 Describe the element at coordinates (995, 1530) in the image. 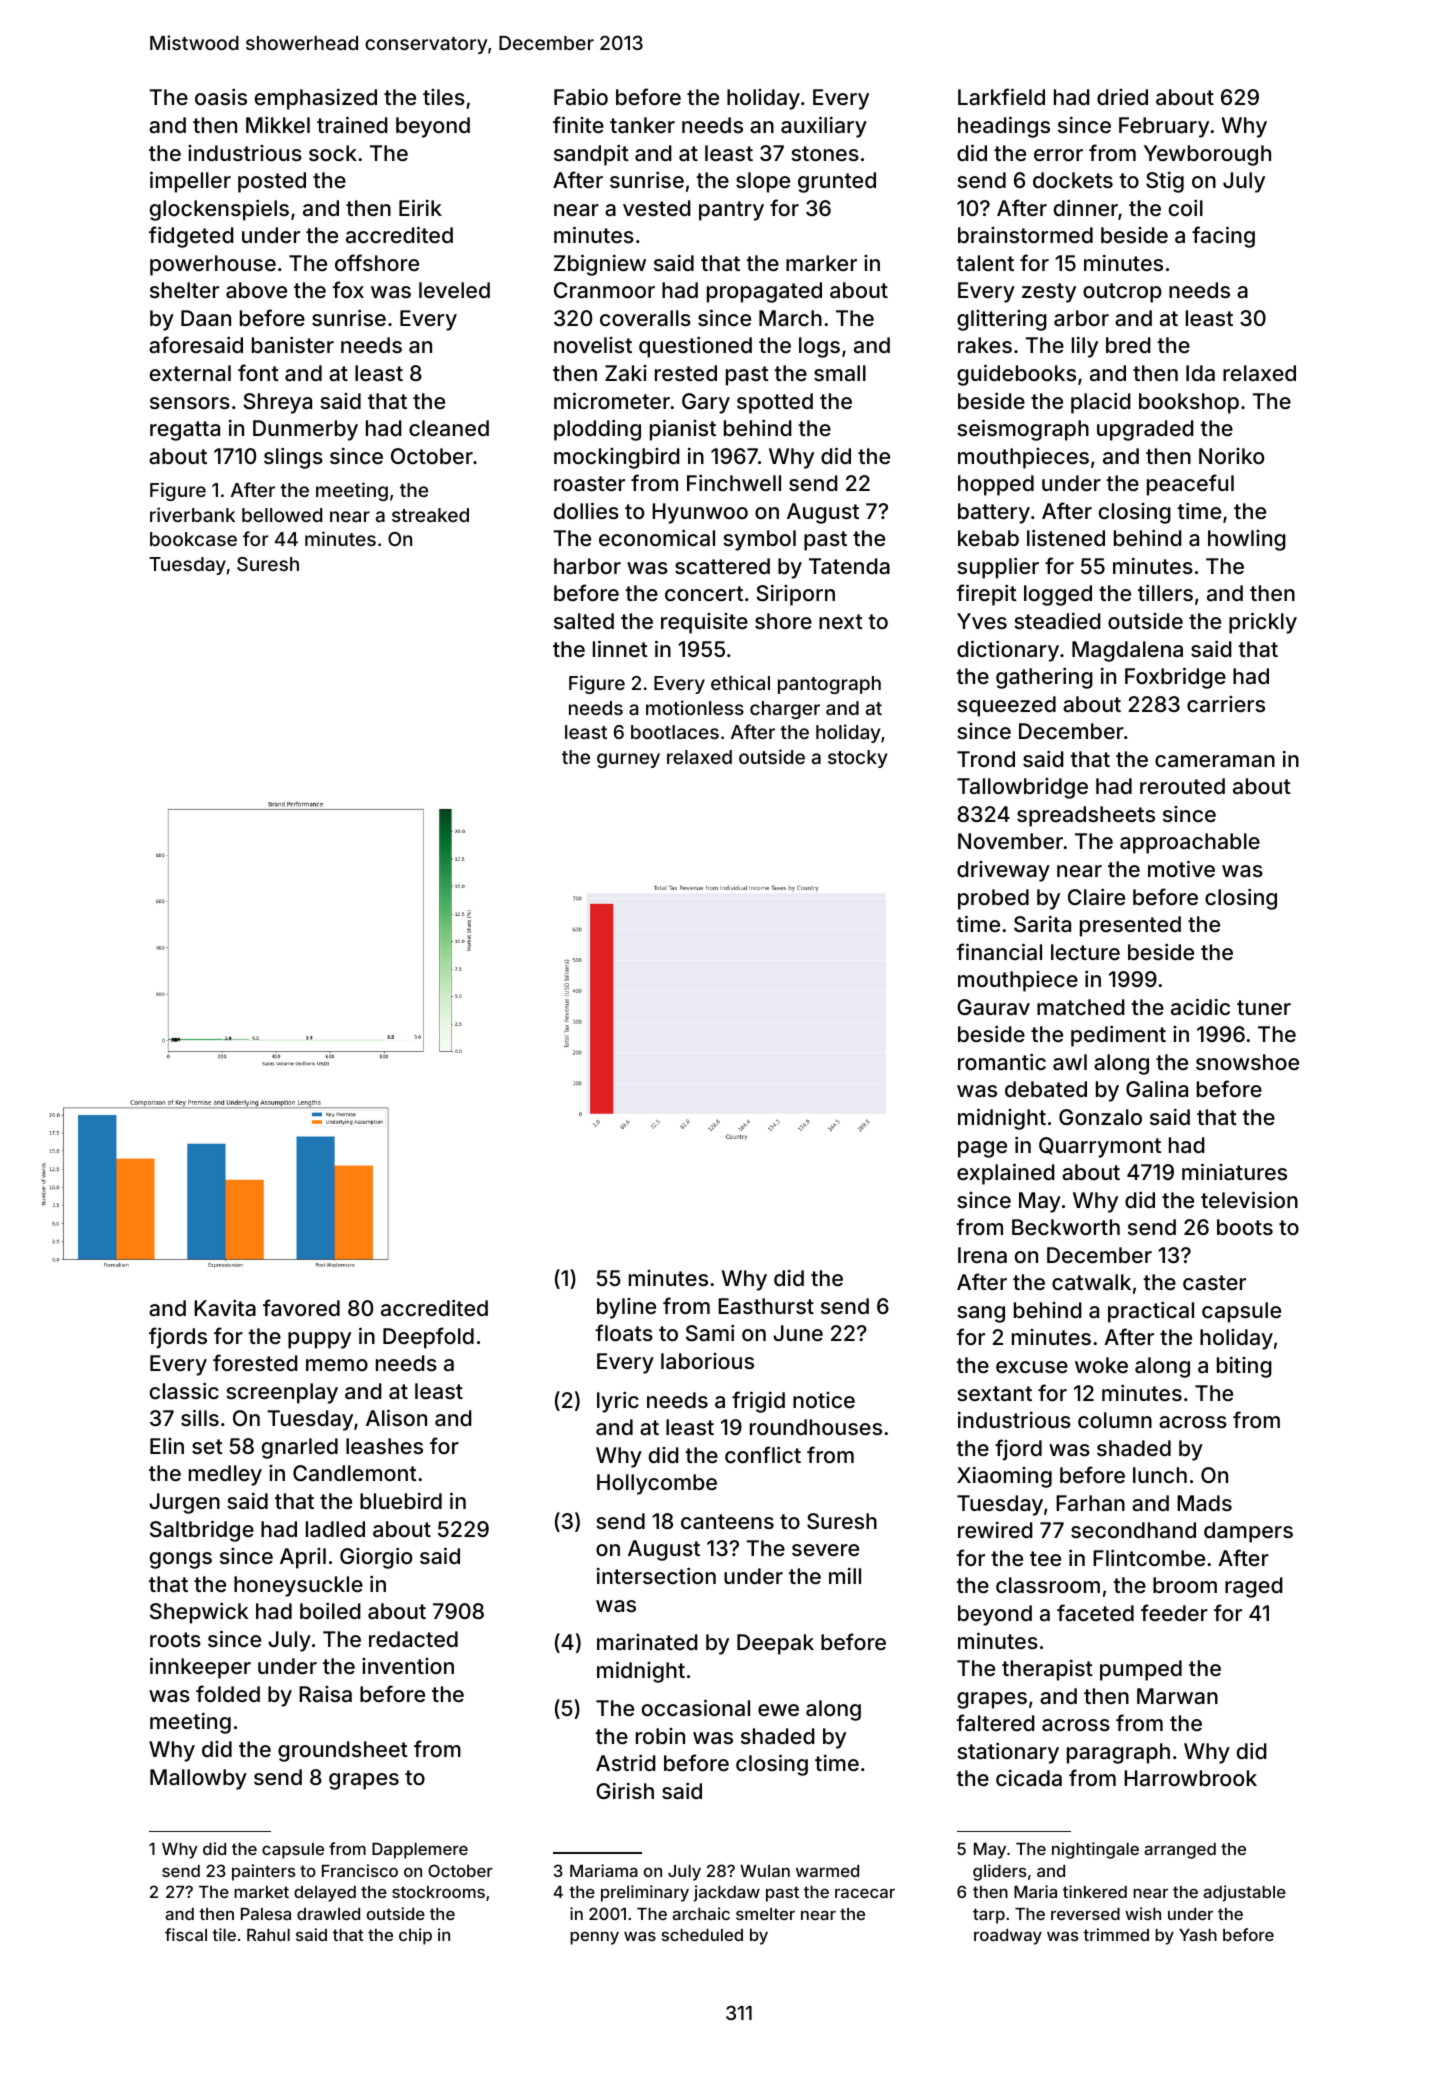

I see `rewired` at that location.
